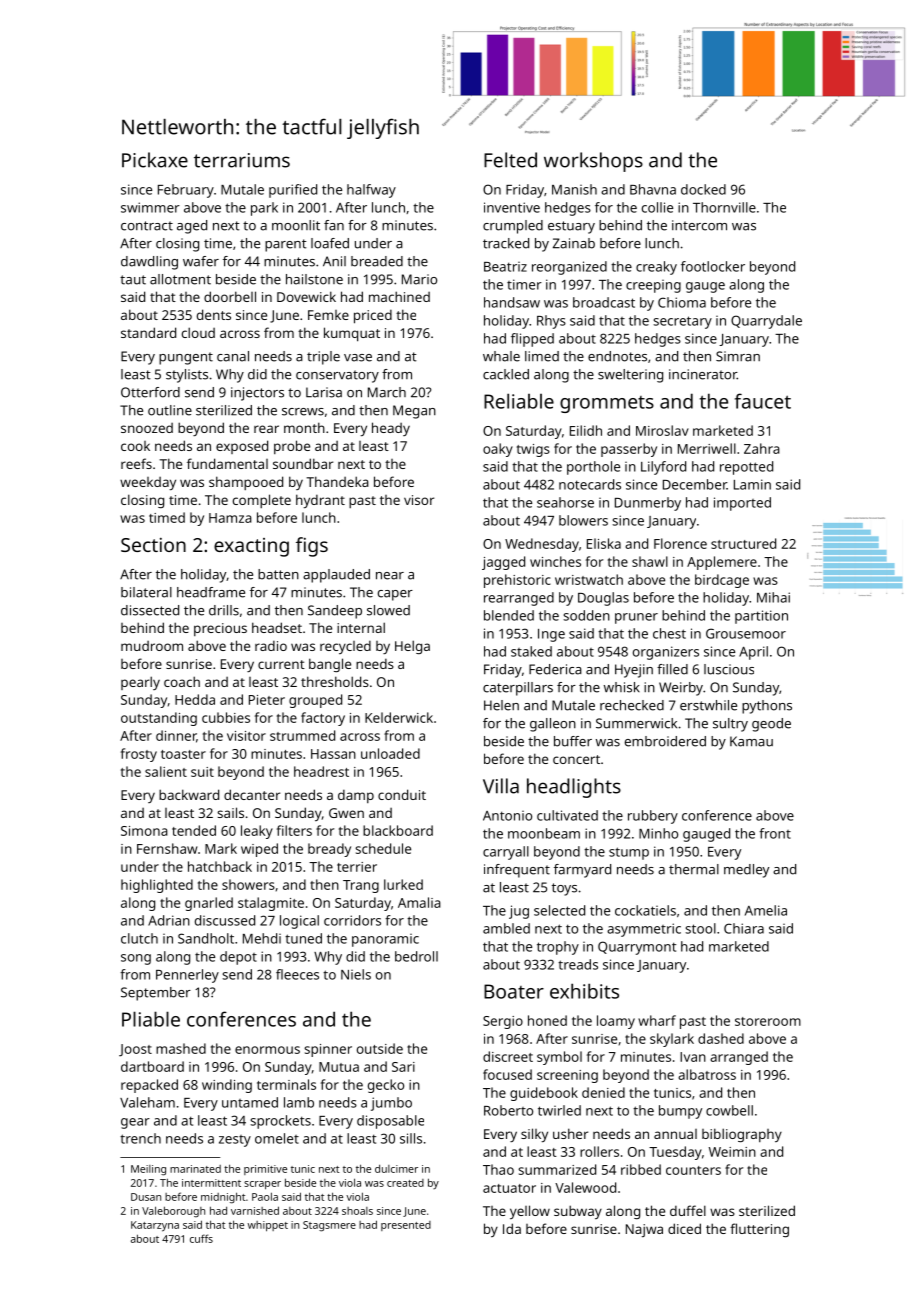 The image size is (924, 1308). What do you see at coordinates (518, 689) in the screenshot?
I see `caterpillars` at bounding box center [518, 689].
